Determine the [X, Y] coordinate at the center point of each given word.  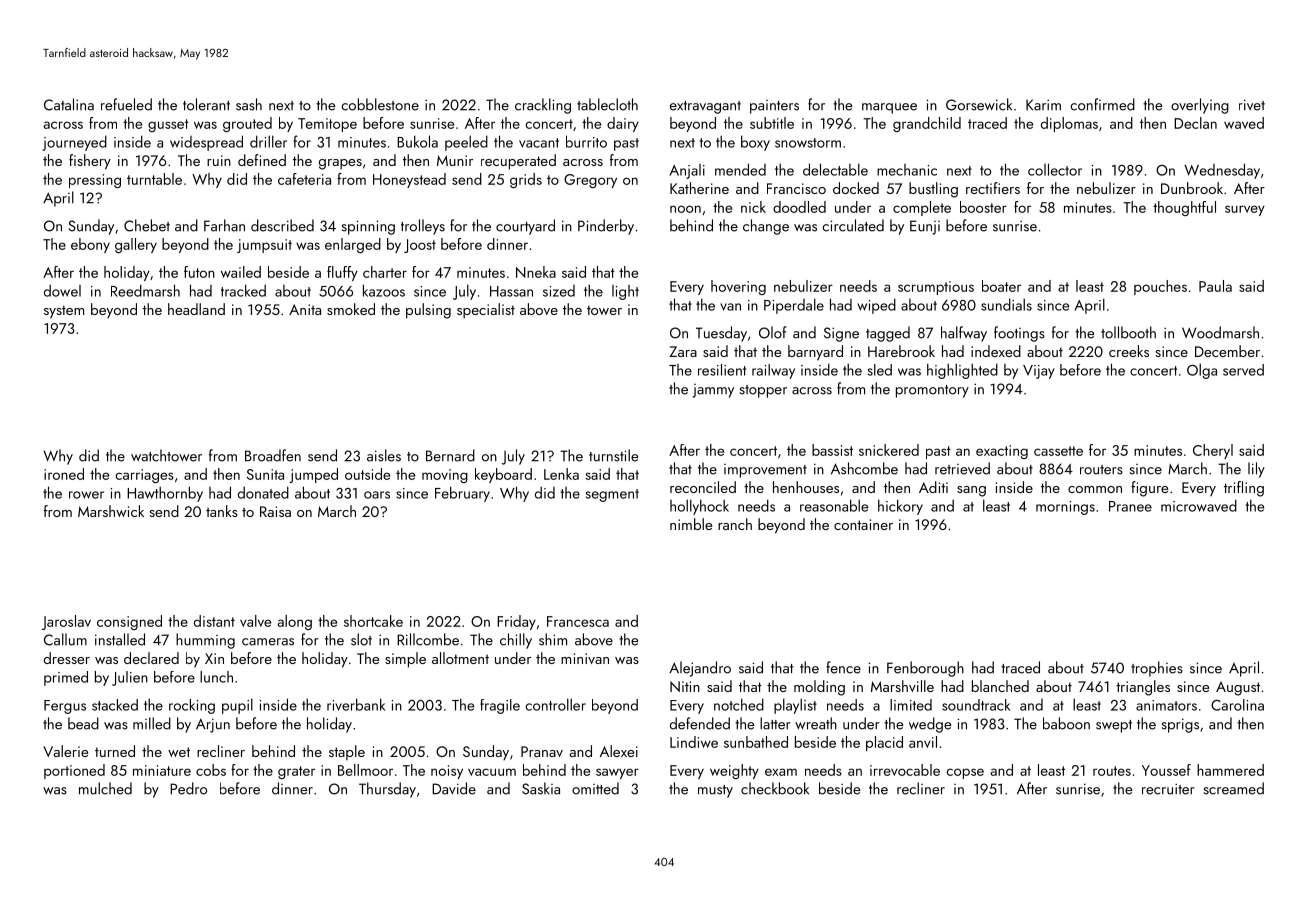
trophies [1157, 669]
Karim [1043, 105]
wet [179, 752]
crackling [543, 106]
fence [843, 667]
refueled [126, 104]
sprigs [1180, 725]
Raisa [275, 511]
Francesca [578, 621]
